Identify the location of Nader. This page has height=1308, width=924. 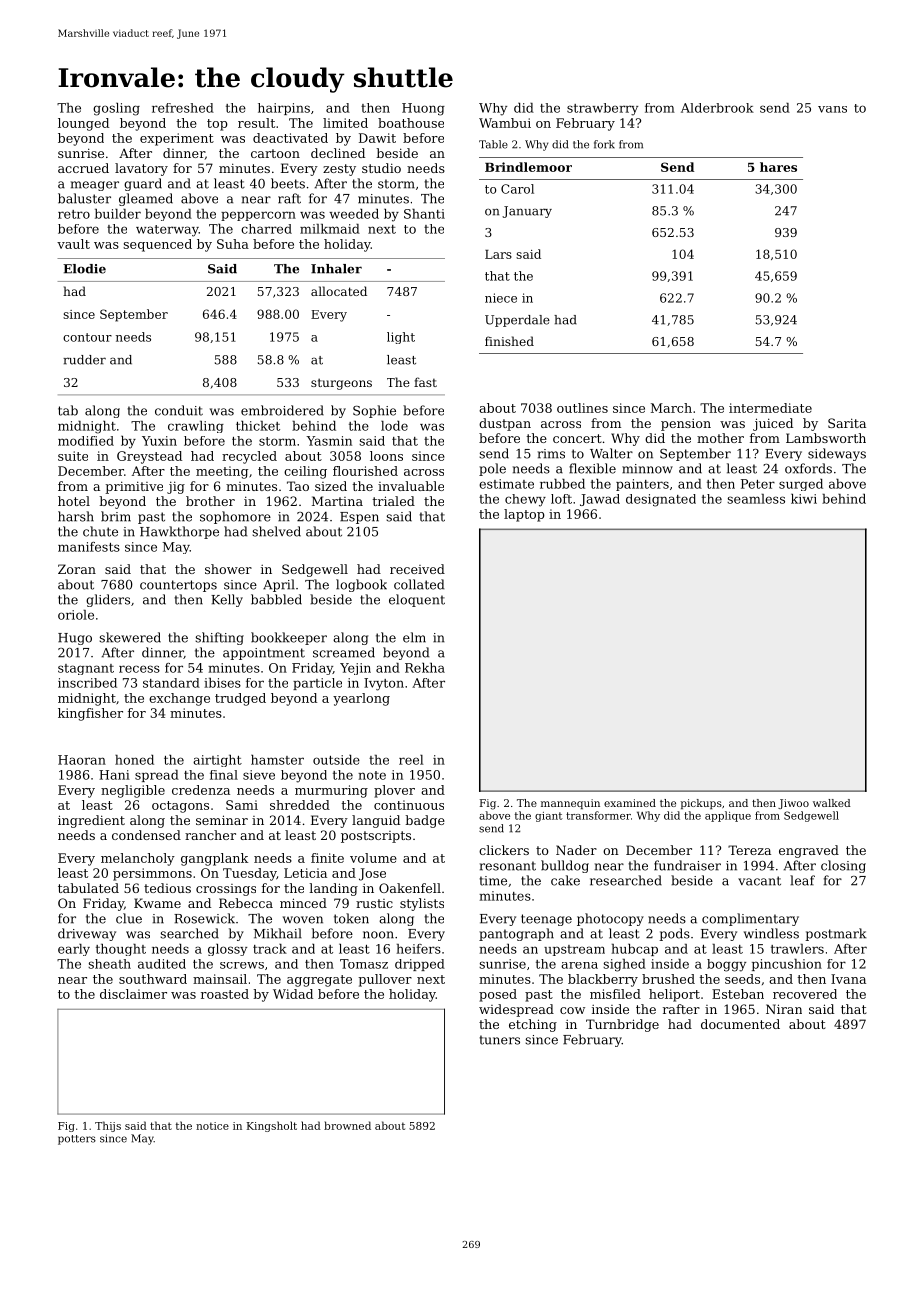
(576, 850).
